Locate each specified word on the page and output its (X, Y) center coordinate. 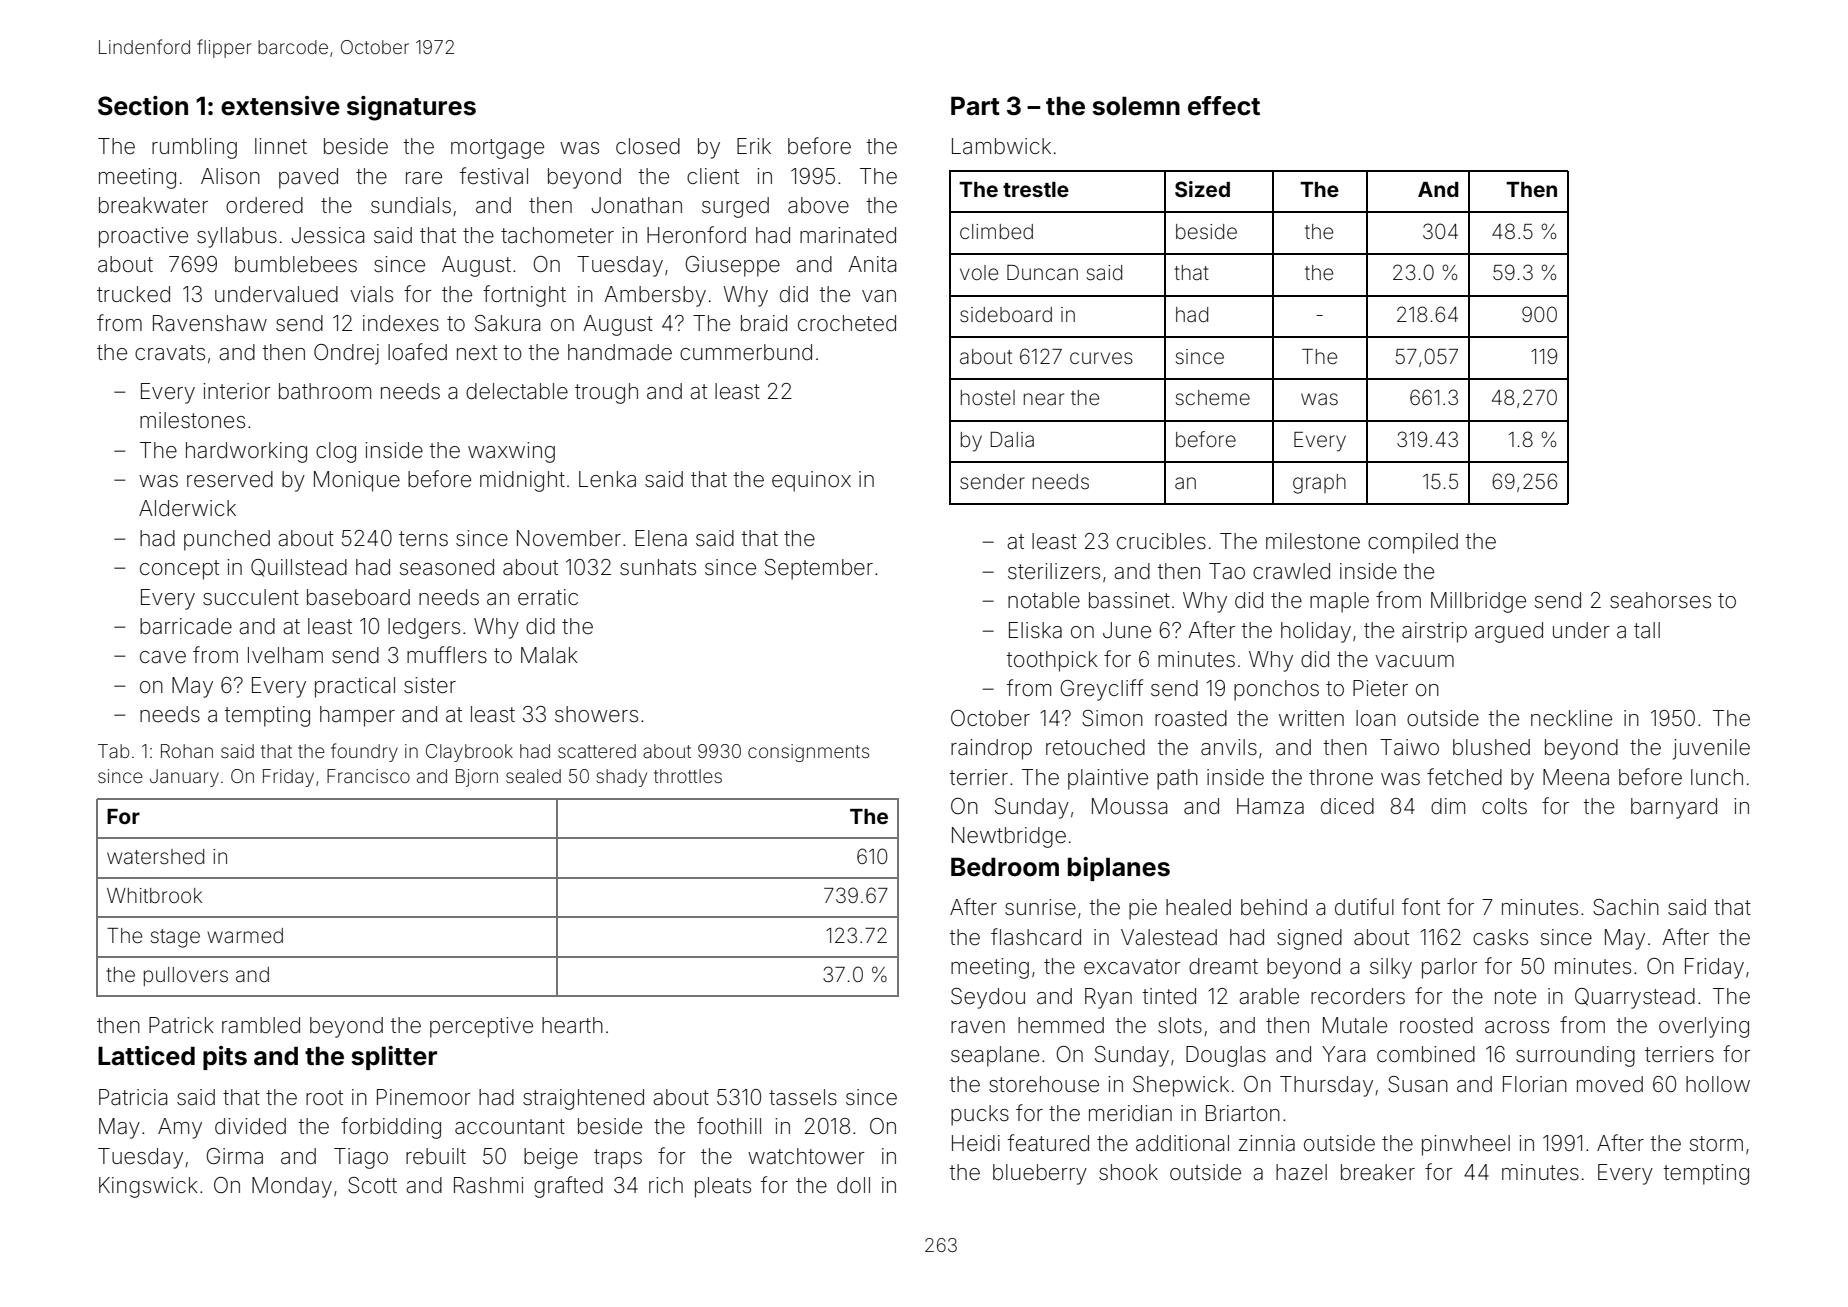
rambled (261, 1025)
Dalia (1012, 439)
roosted (1436, 1025)
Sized (1202, 189)
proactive (143, 237)
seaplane (995, 1056)
